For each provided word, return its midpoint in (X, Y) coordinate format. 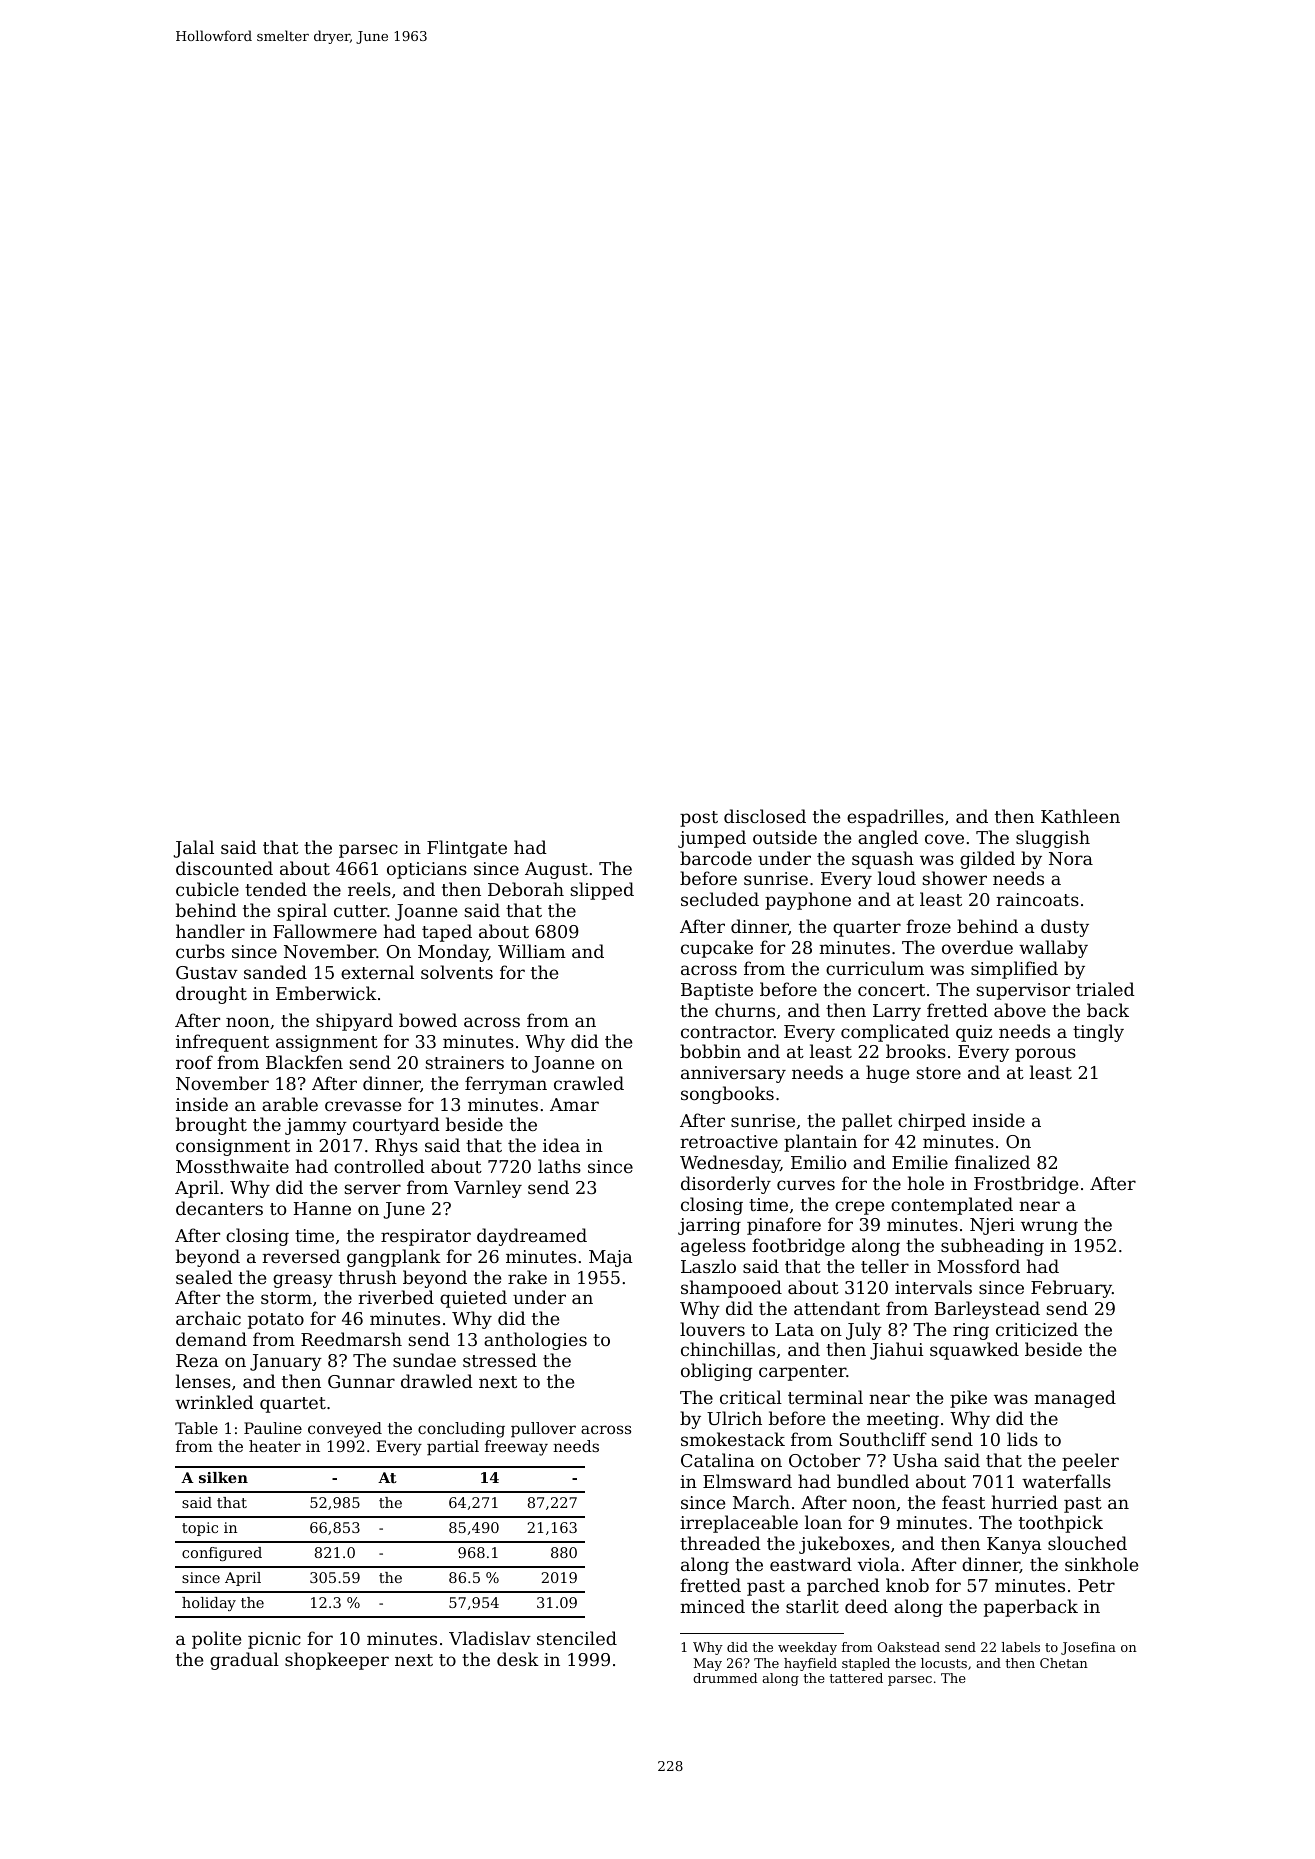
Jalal (194, 849)
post (699, 819)
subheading (992, 1247)
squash (883, 860)
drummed (725, 1678)
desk (518, 1659)
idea (561, 1145)
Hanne (322, 1208)
